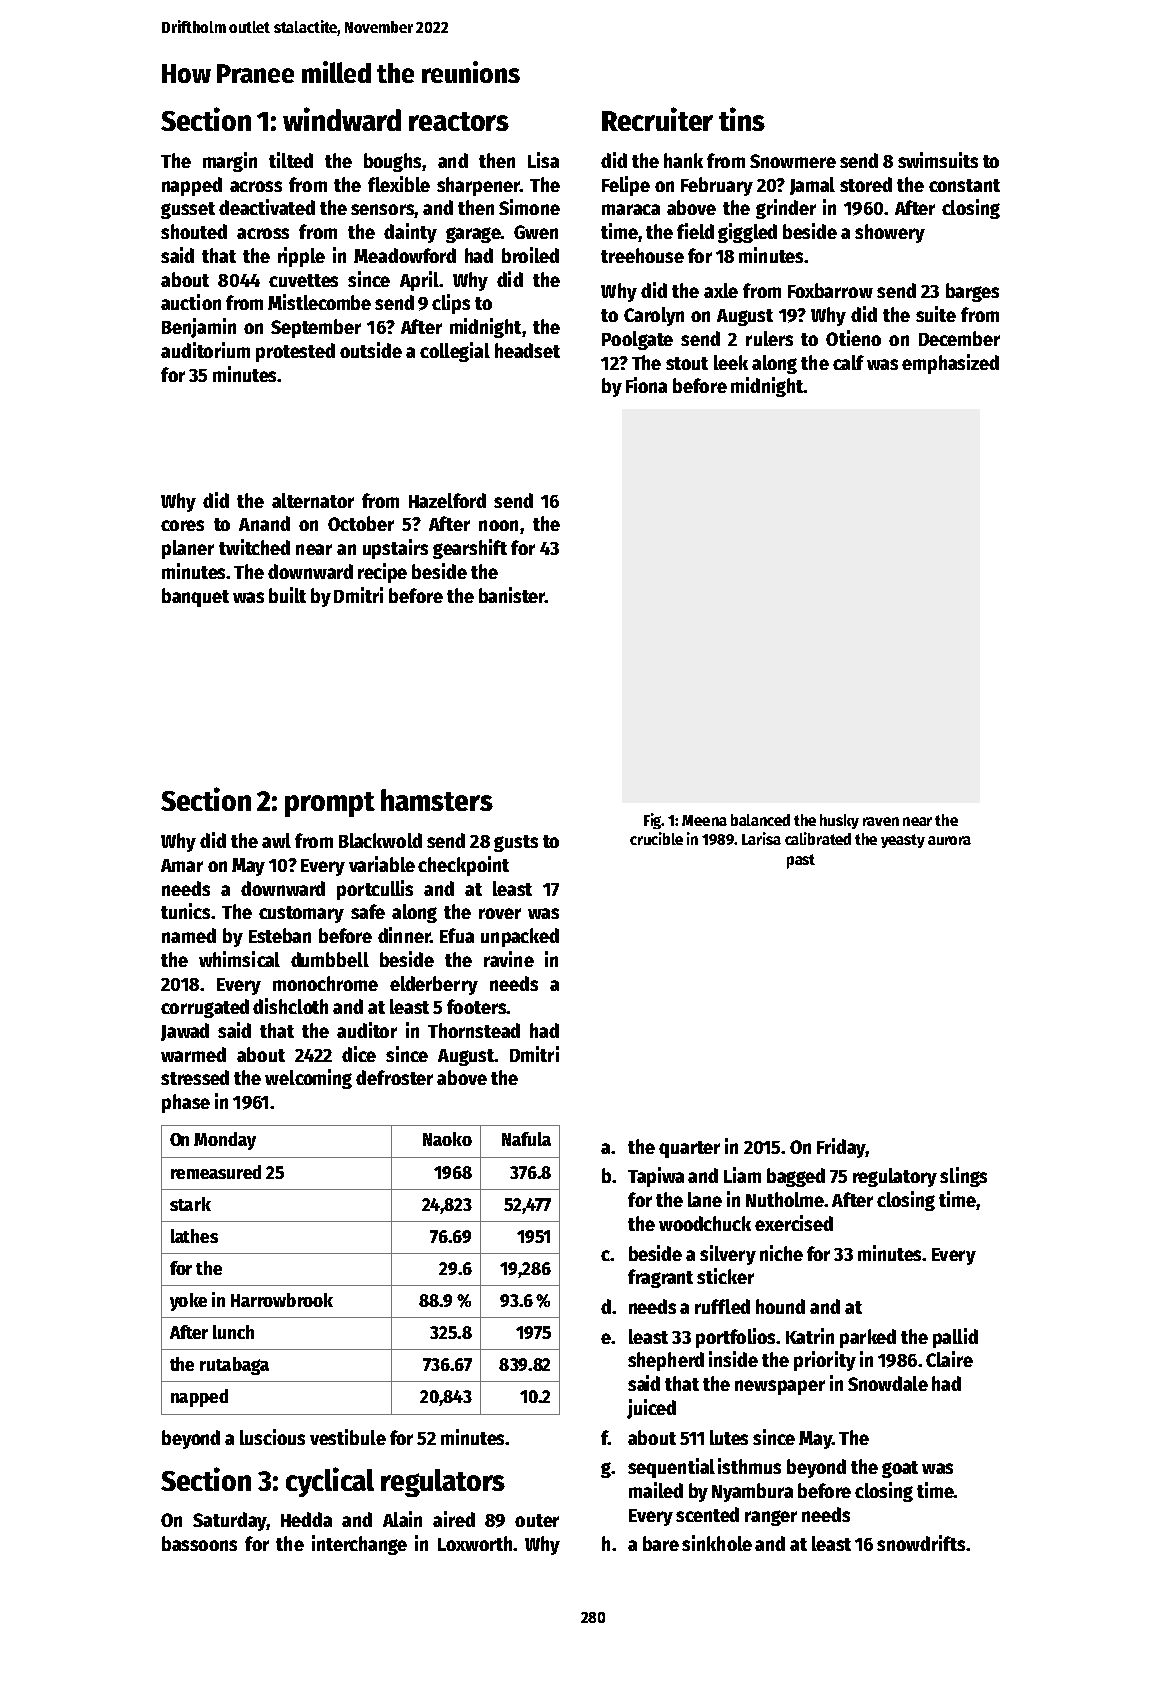  What do you see at coordinates (447, 1139) in the page?
I see `Naoko` at bounding box center [447, 1139].
